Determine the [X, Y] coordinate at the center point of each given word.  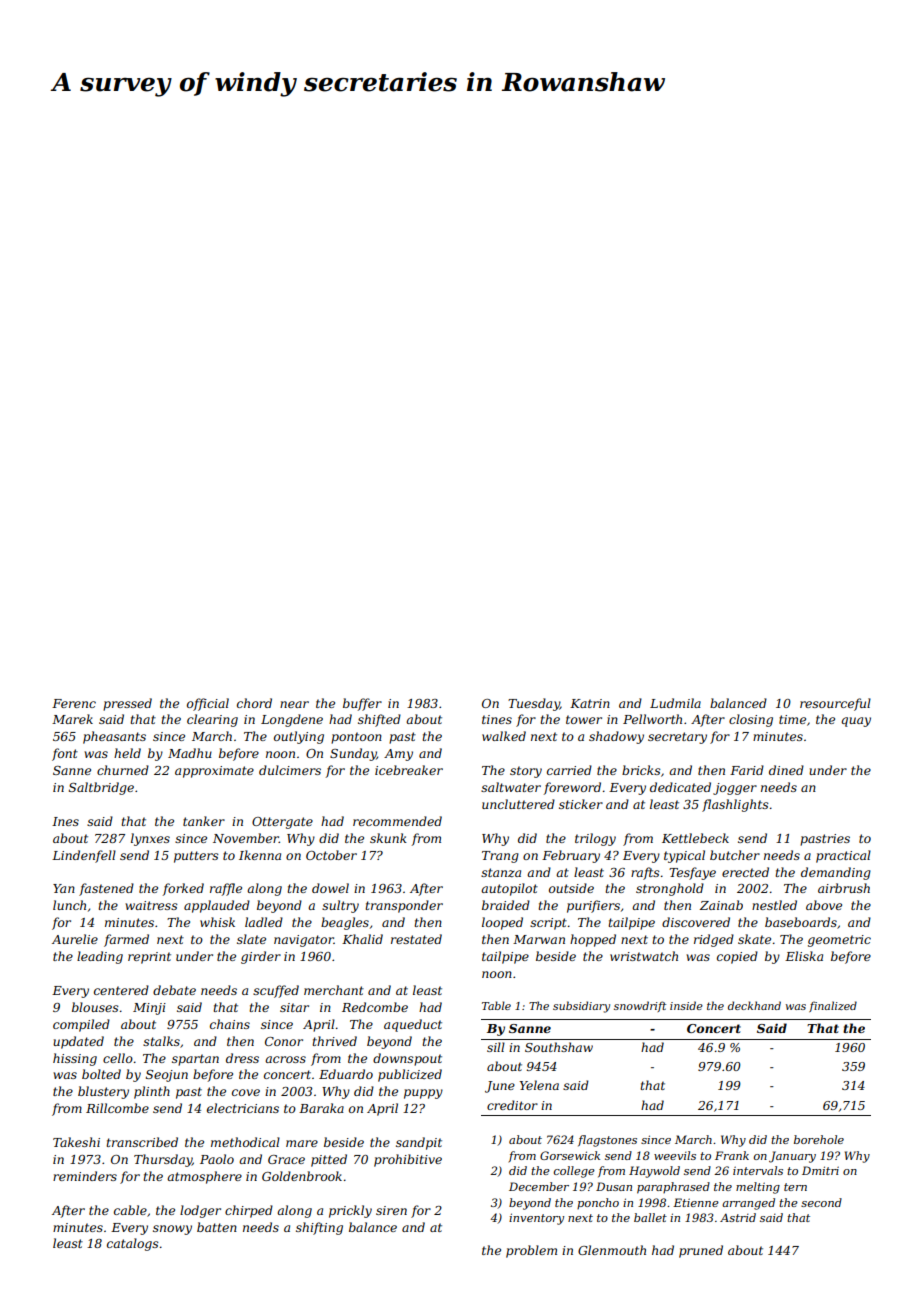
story [526, 772]
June [500, 1087]
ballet [650, 1217]
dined [786, 770]
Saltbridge [101, 788]
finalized [833, 1006]
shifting [319, 1228]
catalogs [133, 1244]
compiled [81, 1025]
